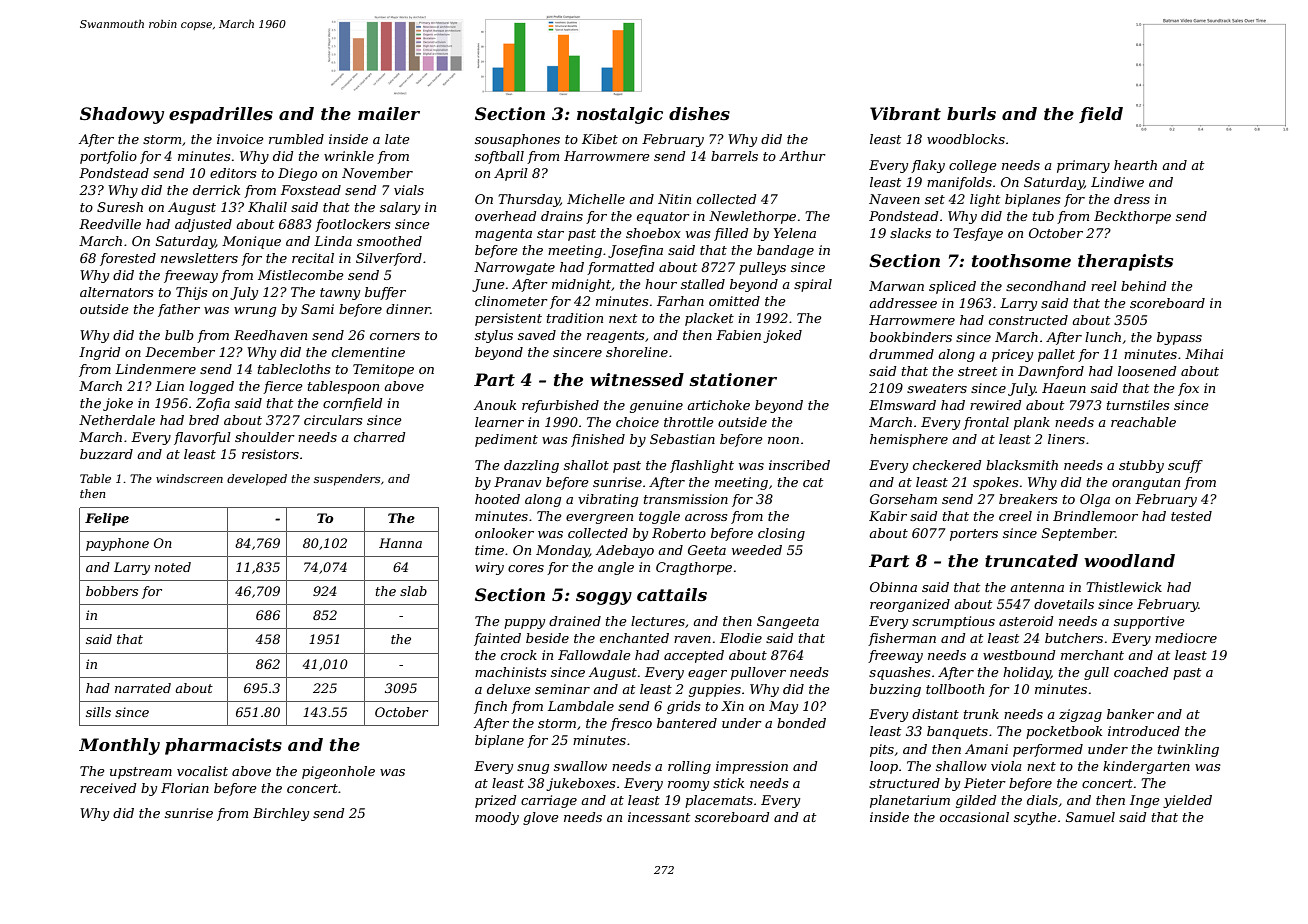  Describe the element at coordinates (1028, 499) in the screenshot. I see `breakers` at that location.
